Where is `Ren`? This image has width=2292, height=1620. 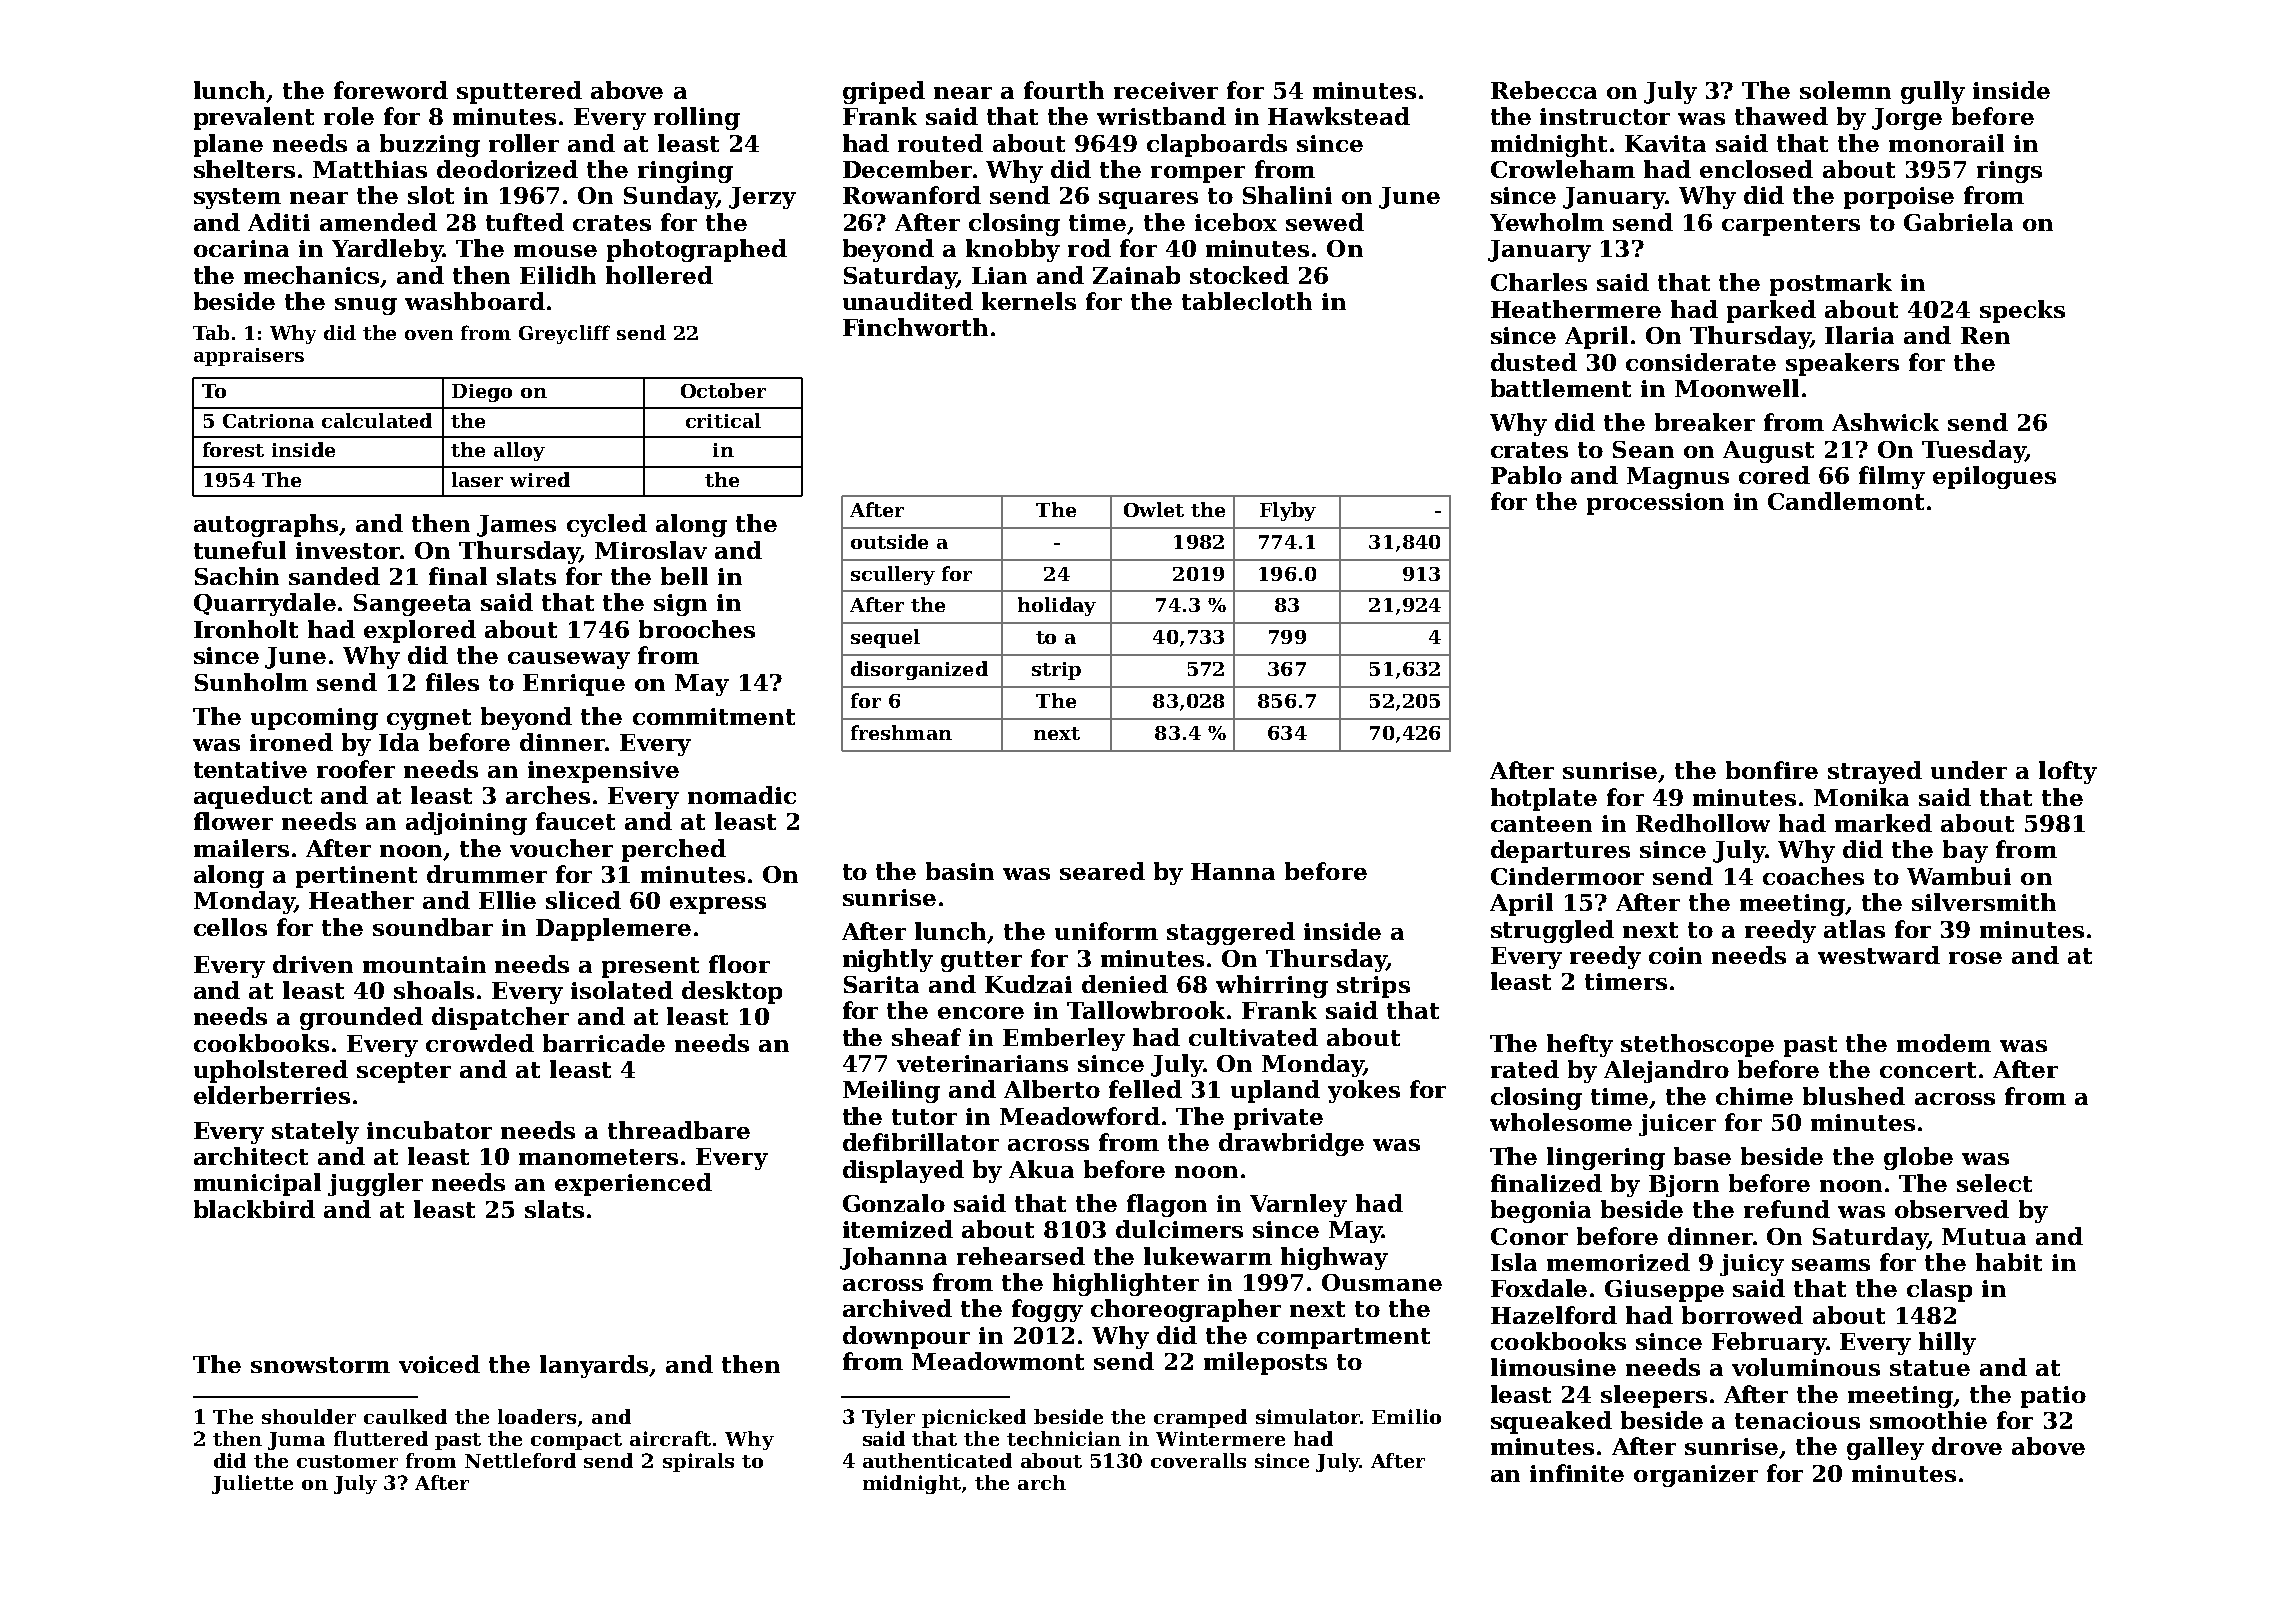
Ren is located at coordinates (1985, 335).
